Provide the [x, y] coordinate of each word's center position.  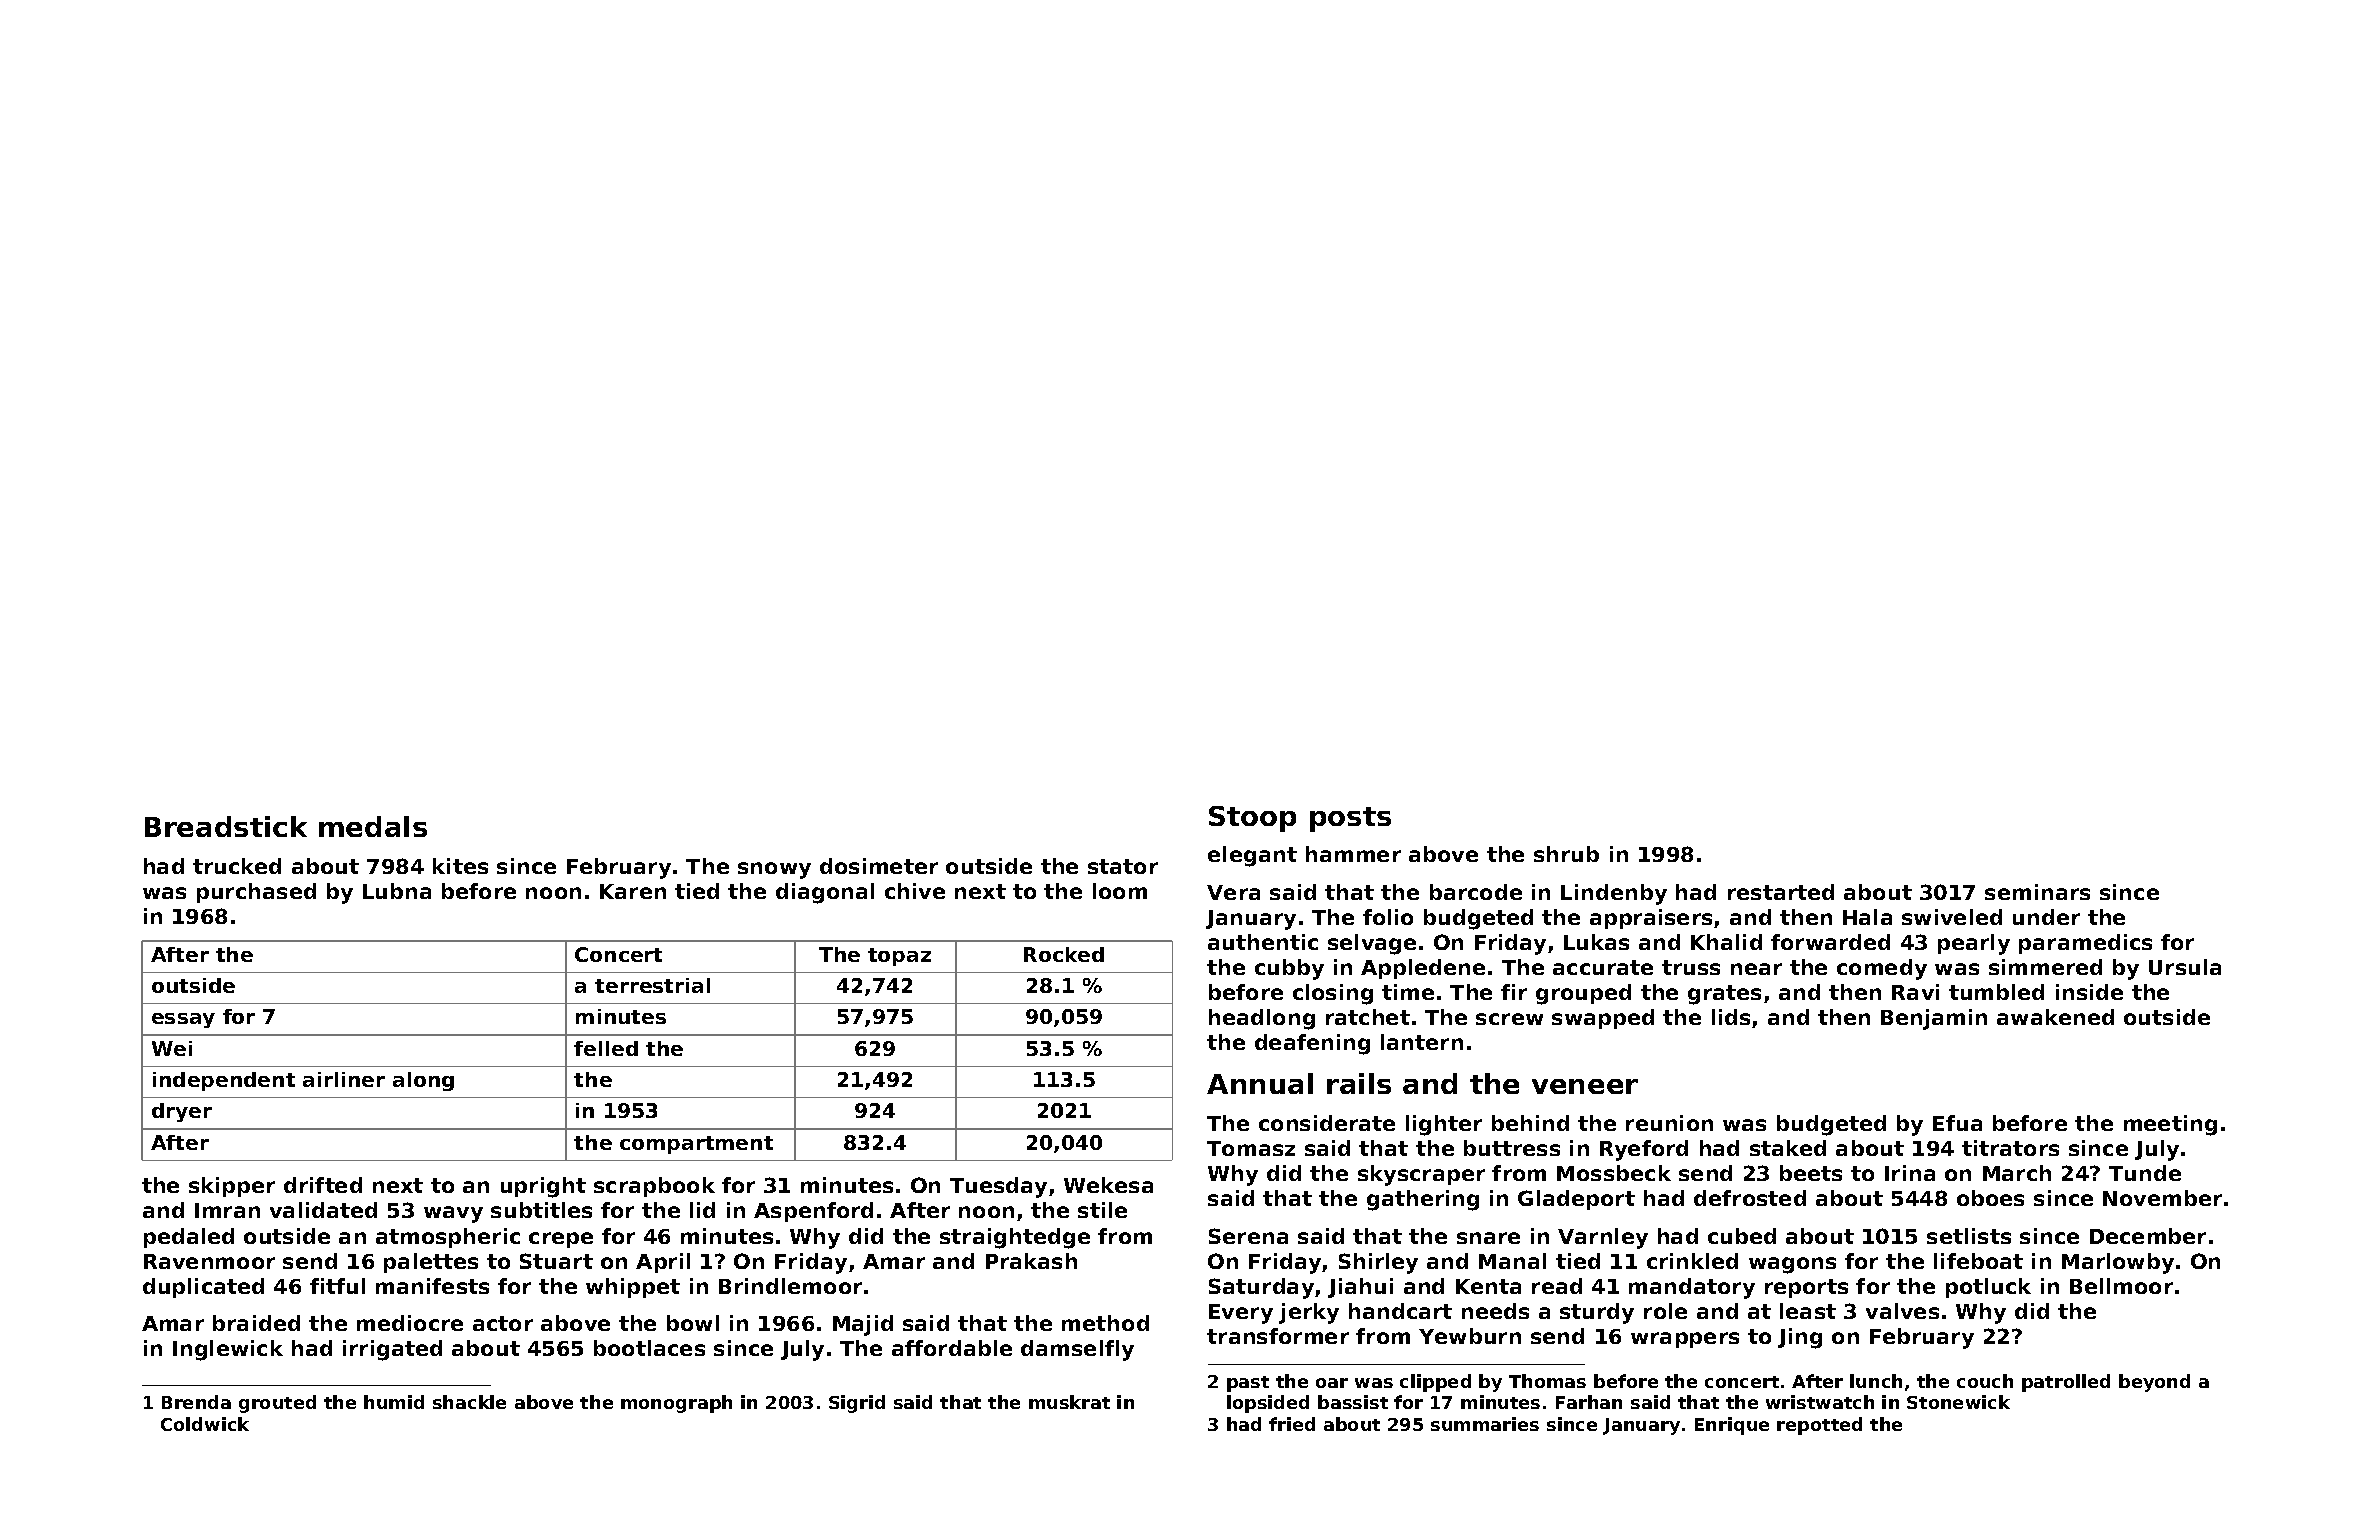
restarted [1781, 892]
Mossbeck [1614, 1173]
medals [373, 826]
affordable [952, 1348]
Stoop [1252, 819]
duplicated [203, 1288]
